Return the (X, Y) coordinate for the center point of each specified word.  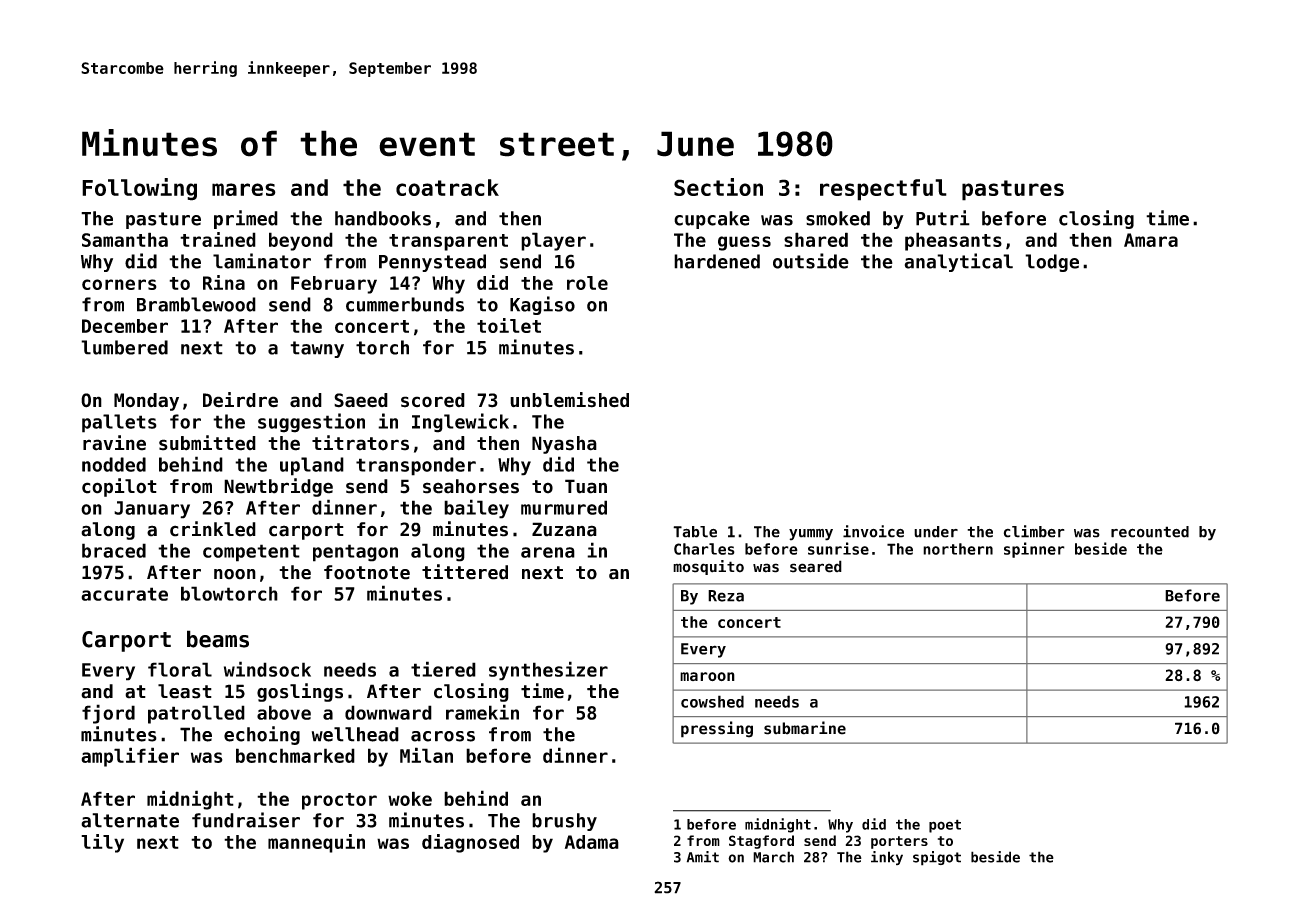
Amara (1151, 240)
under (936, 532)
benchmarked (295, 755)
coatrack (447, 187)
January (152, 510)
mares (244, 189)
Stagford (761, 842)
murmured (564, 507)
